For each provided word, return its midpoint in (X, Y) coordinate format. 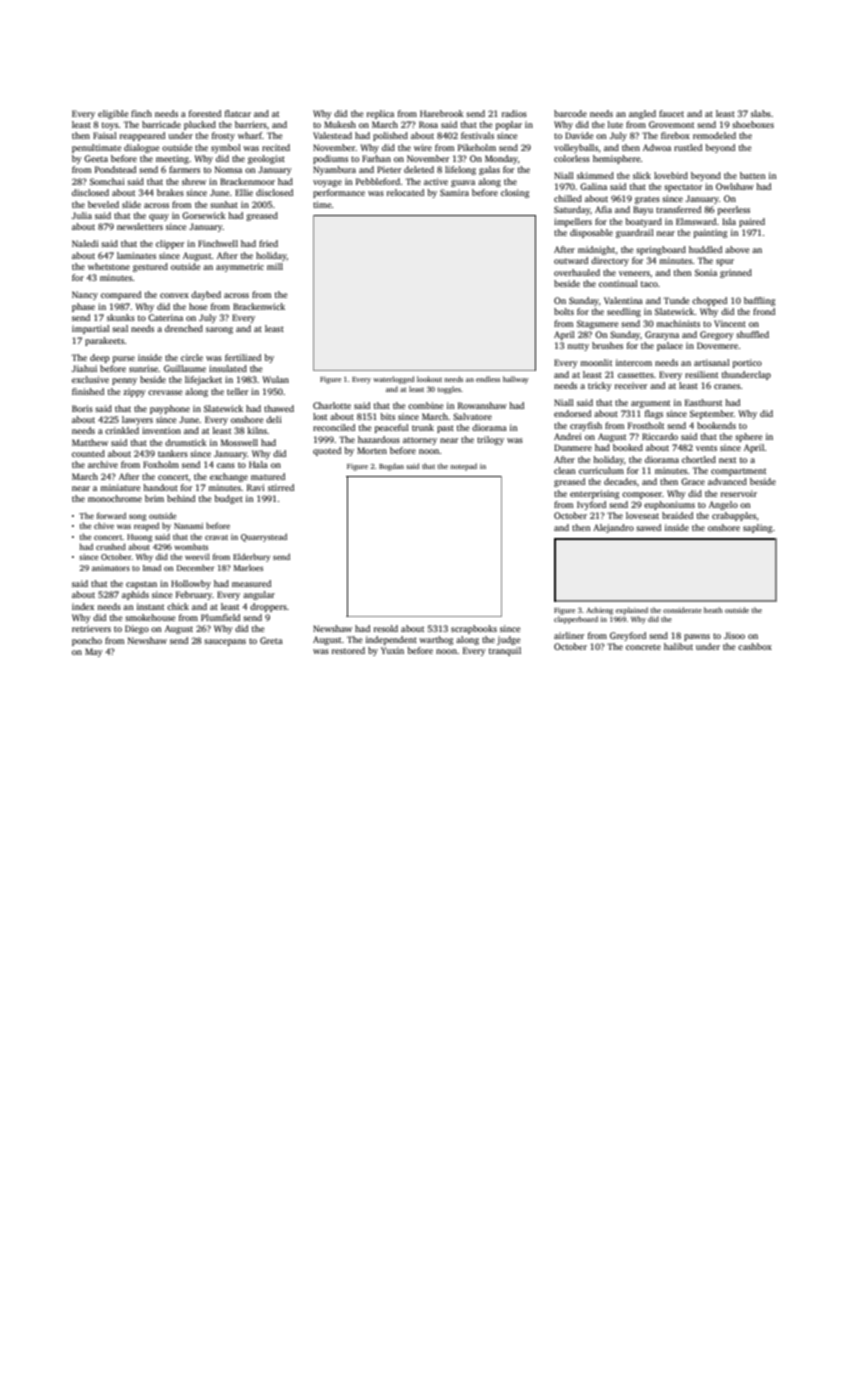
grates (647, 200)
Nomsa (228, 169)
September (712, 414)
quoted (327, 451)
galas (489, 170)
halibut (678, 646)
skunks (121, 317)
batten (753, 175)
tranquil (505, 651)
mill (275, 266)
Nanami (188, 526)
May (94, 652)
